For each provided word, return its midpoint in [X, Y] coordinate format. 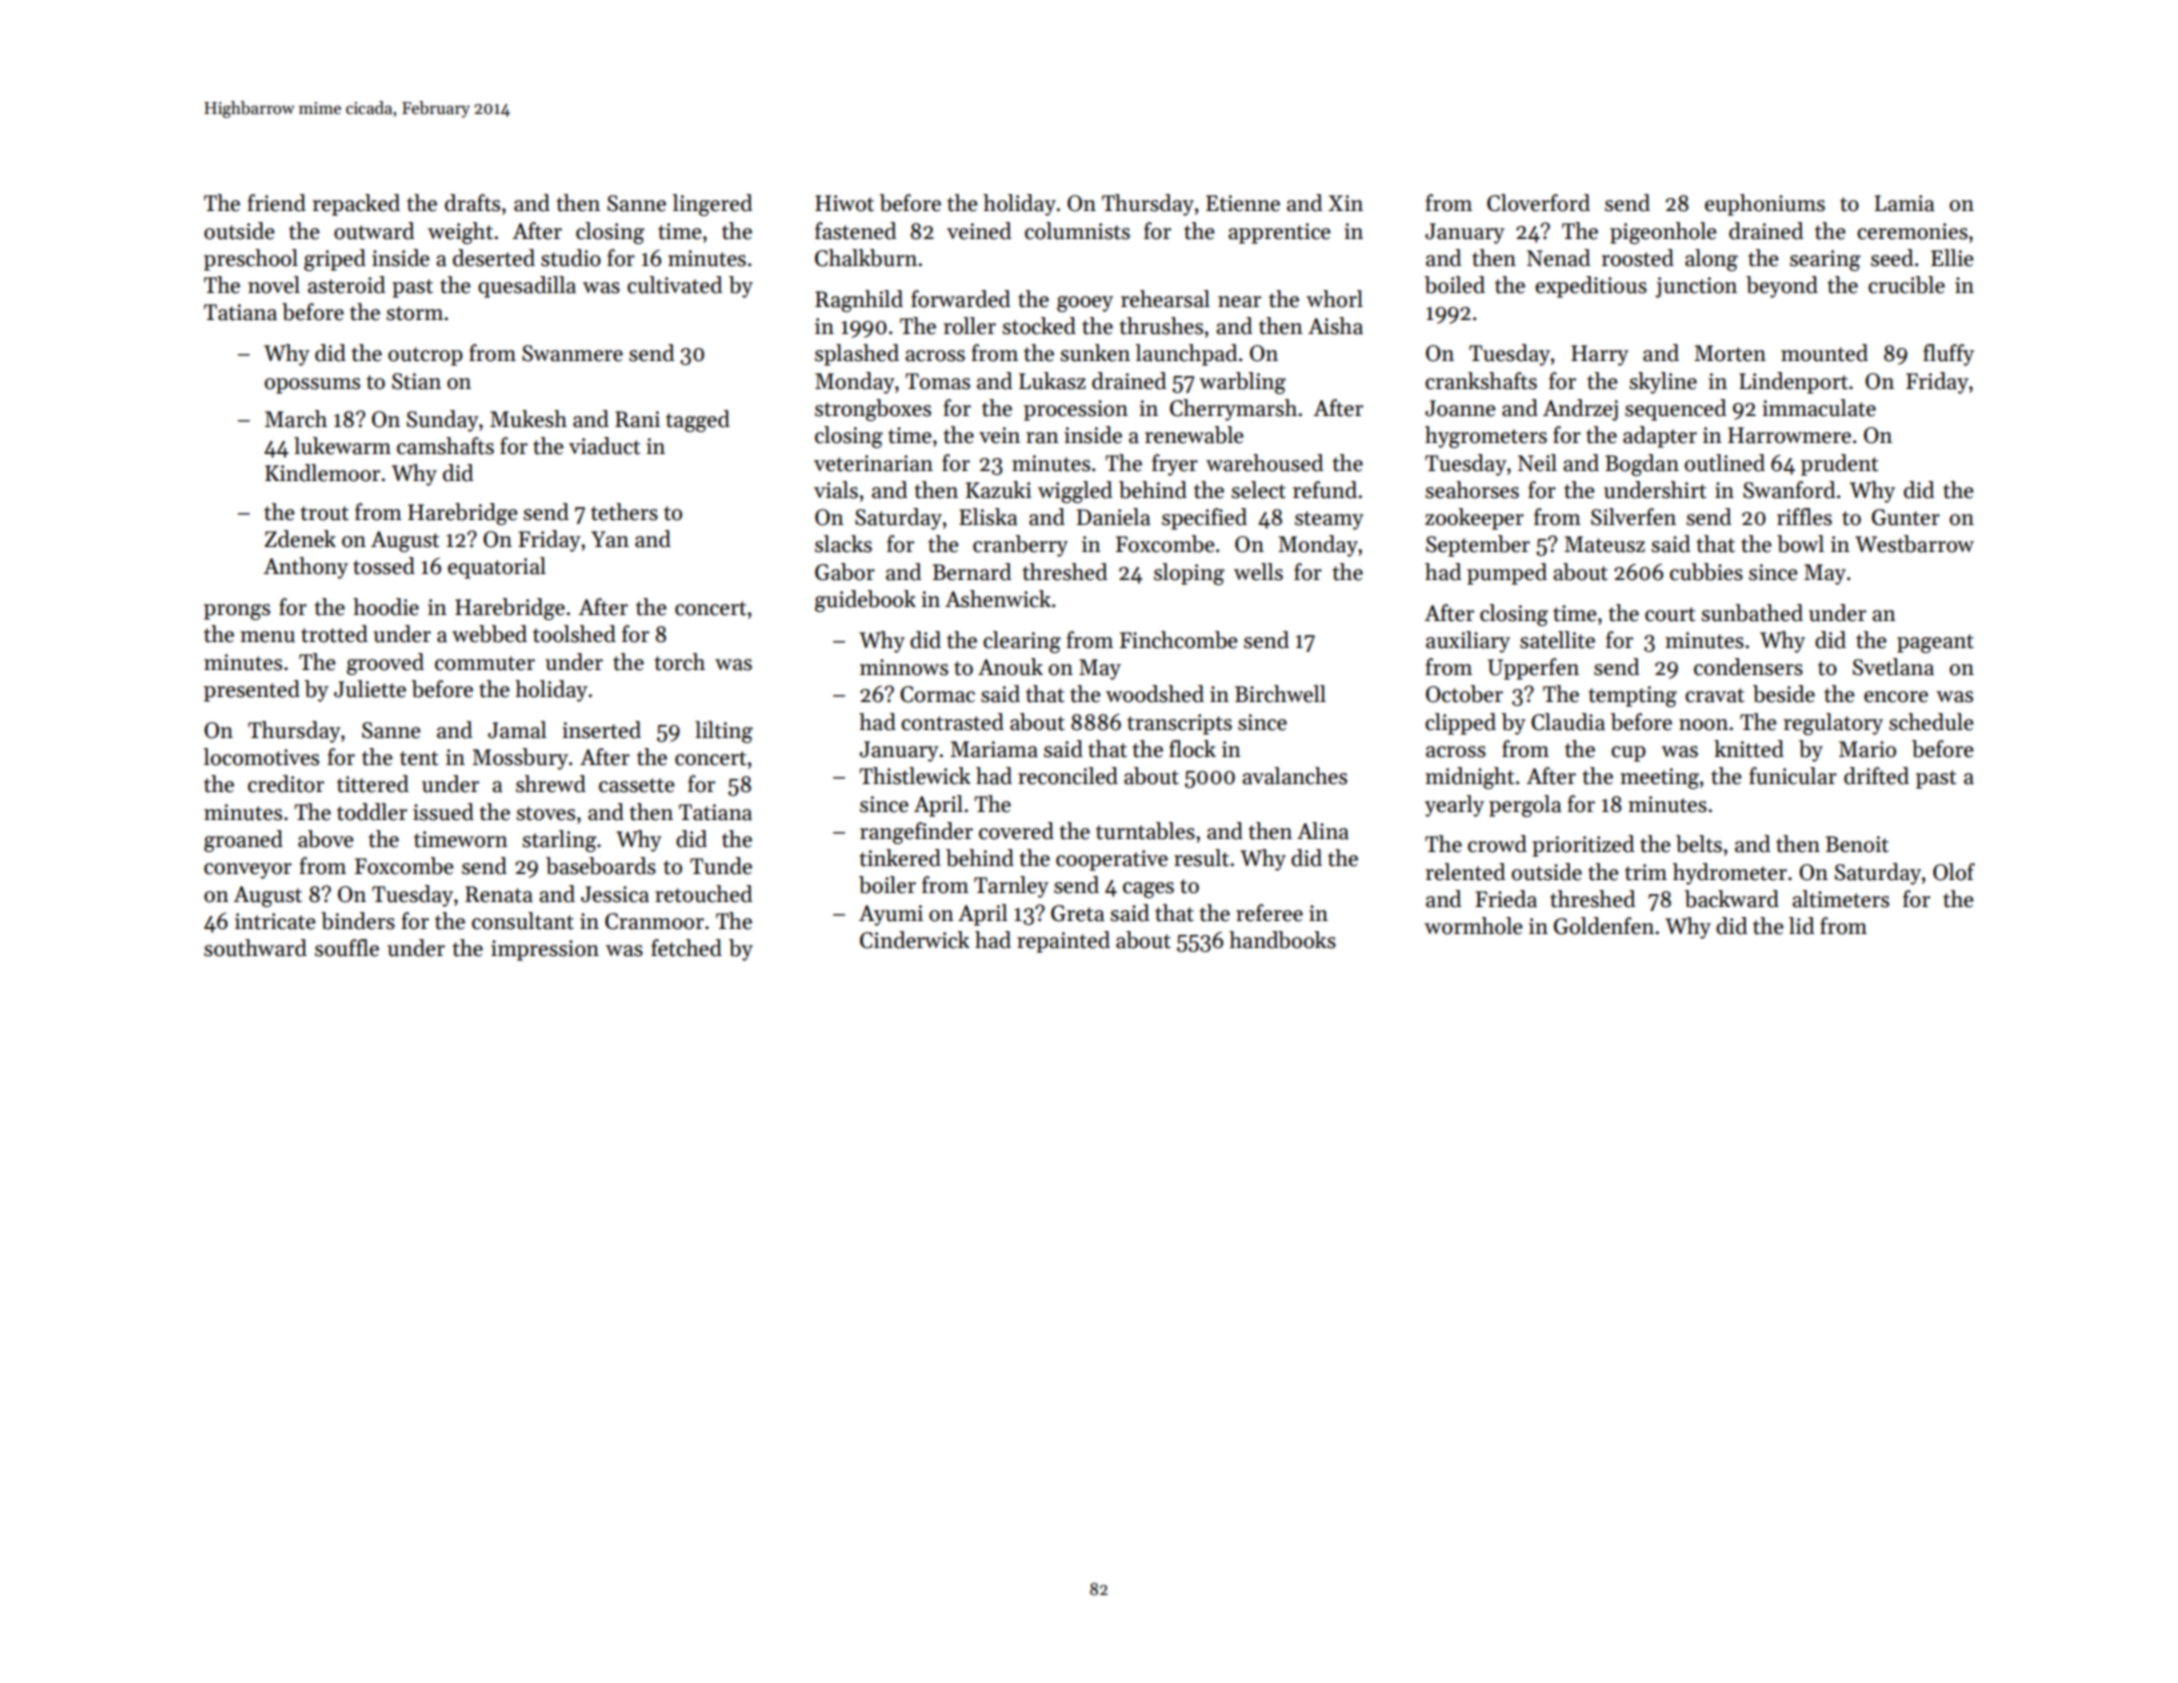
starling [559, 841]
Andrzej [1580, 410]
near [1239, 302]
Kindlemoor [322, 473]
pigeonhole [1663, 233]
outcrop [425, 356]
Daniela [1114, 517]
